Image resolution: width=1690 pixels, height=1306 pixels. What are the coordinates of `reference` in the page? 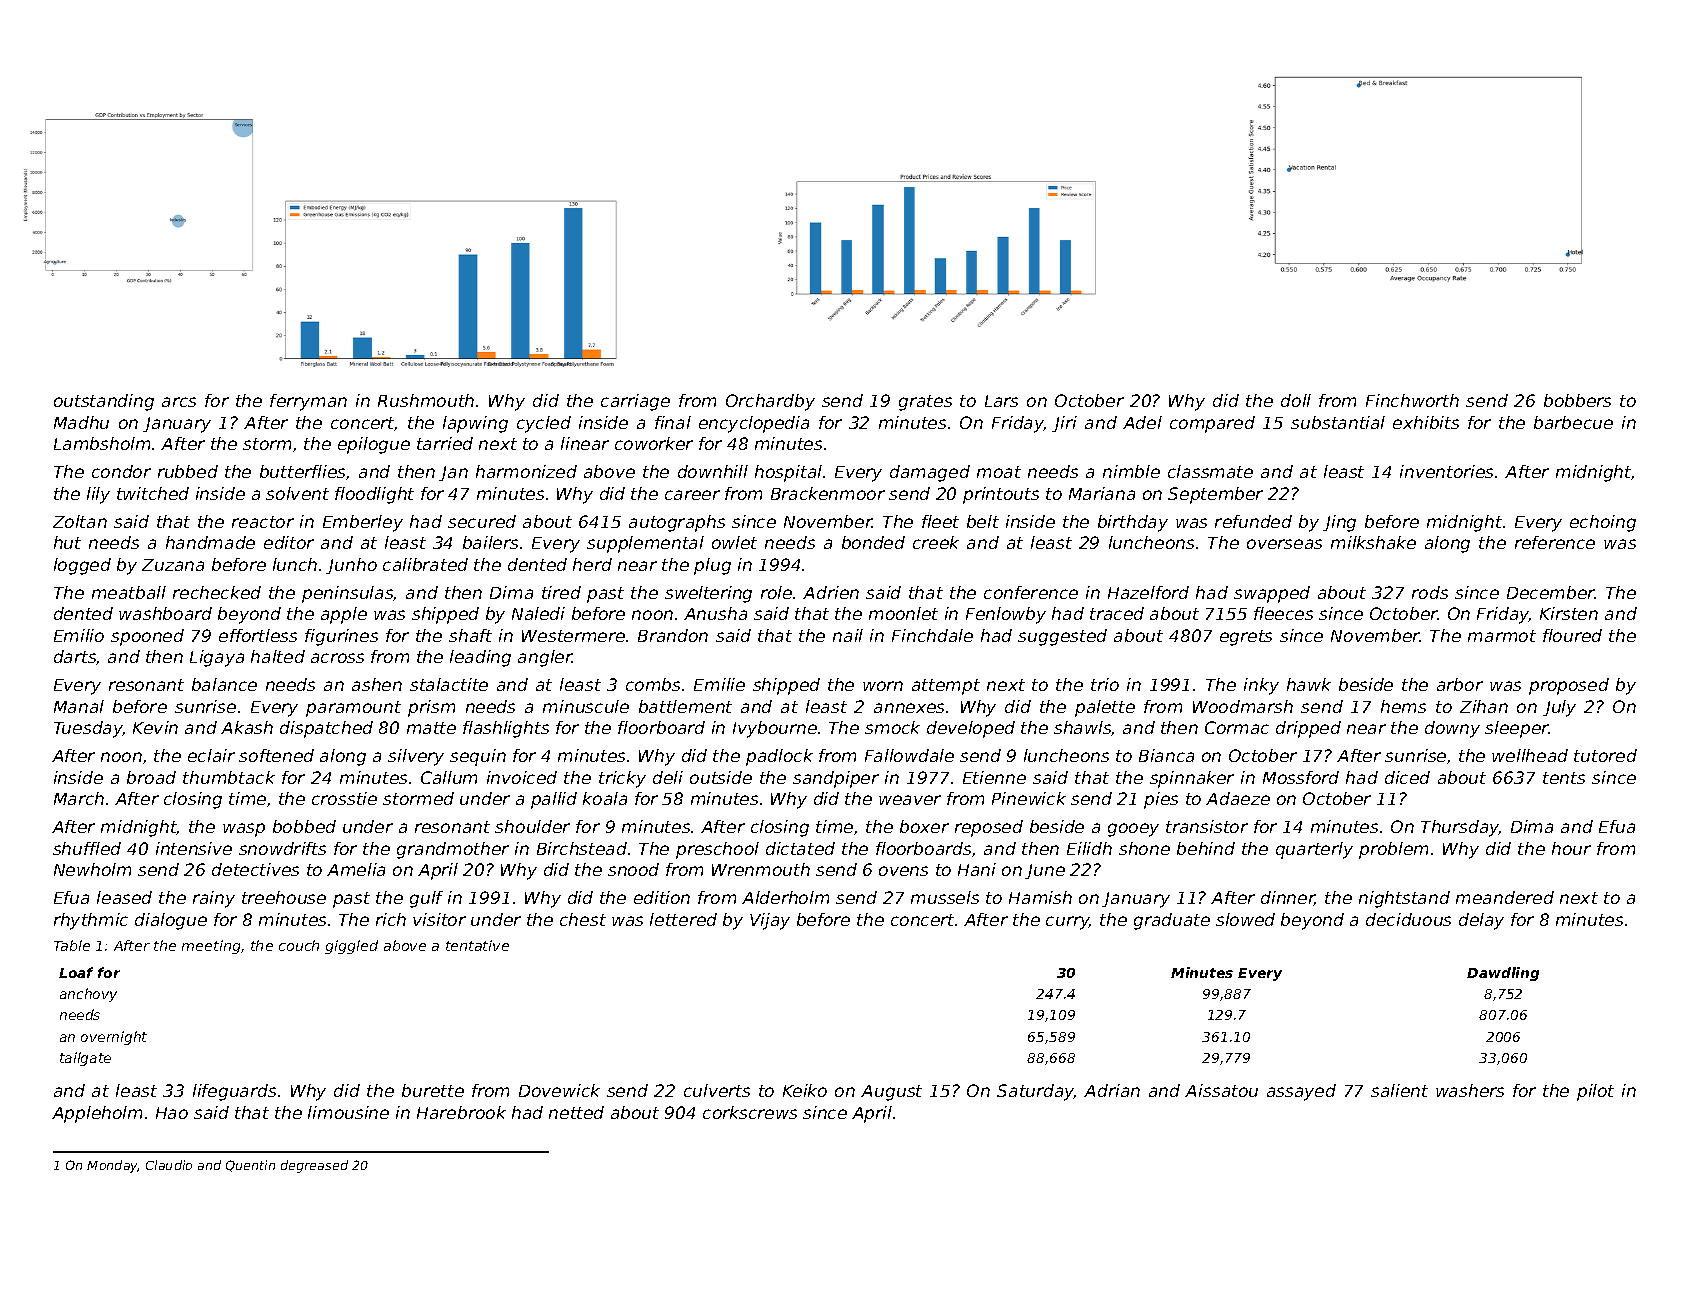 It's located at (1555, 542).
